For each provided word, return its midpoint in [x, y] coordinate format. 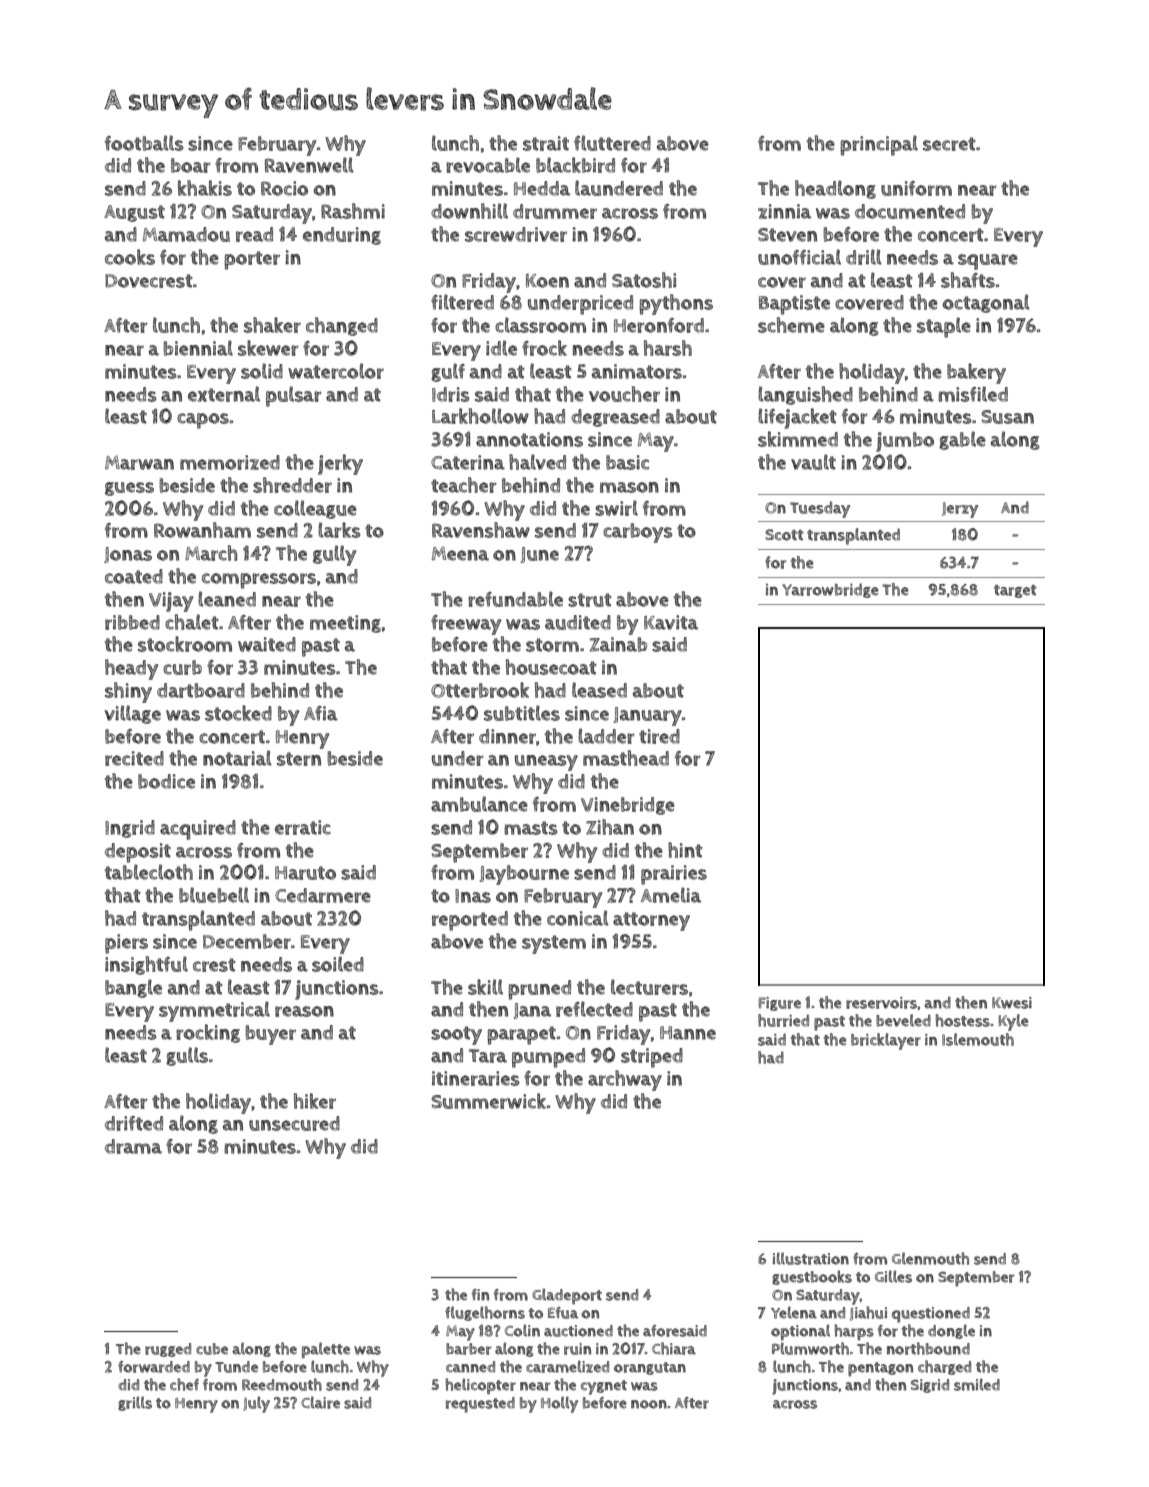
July [256, 1404]
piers [126, 944]
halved [537, 462]
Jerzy [960, 510]
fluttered [612, 143]
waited [267, 644]
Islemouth [978, 1039]
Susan [1007, 417]
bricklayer [886, 1041]
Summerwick [488, 1101]
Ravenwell [309, 165]
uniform [916, 188]
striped [652, 1058]
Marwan [139, 462]
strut [590, 600]
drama [133, 1146]
